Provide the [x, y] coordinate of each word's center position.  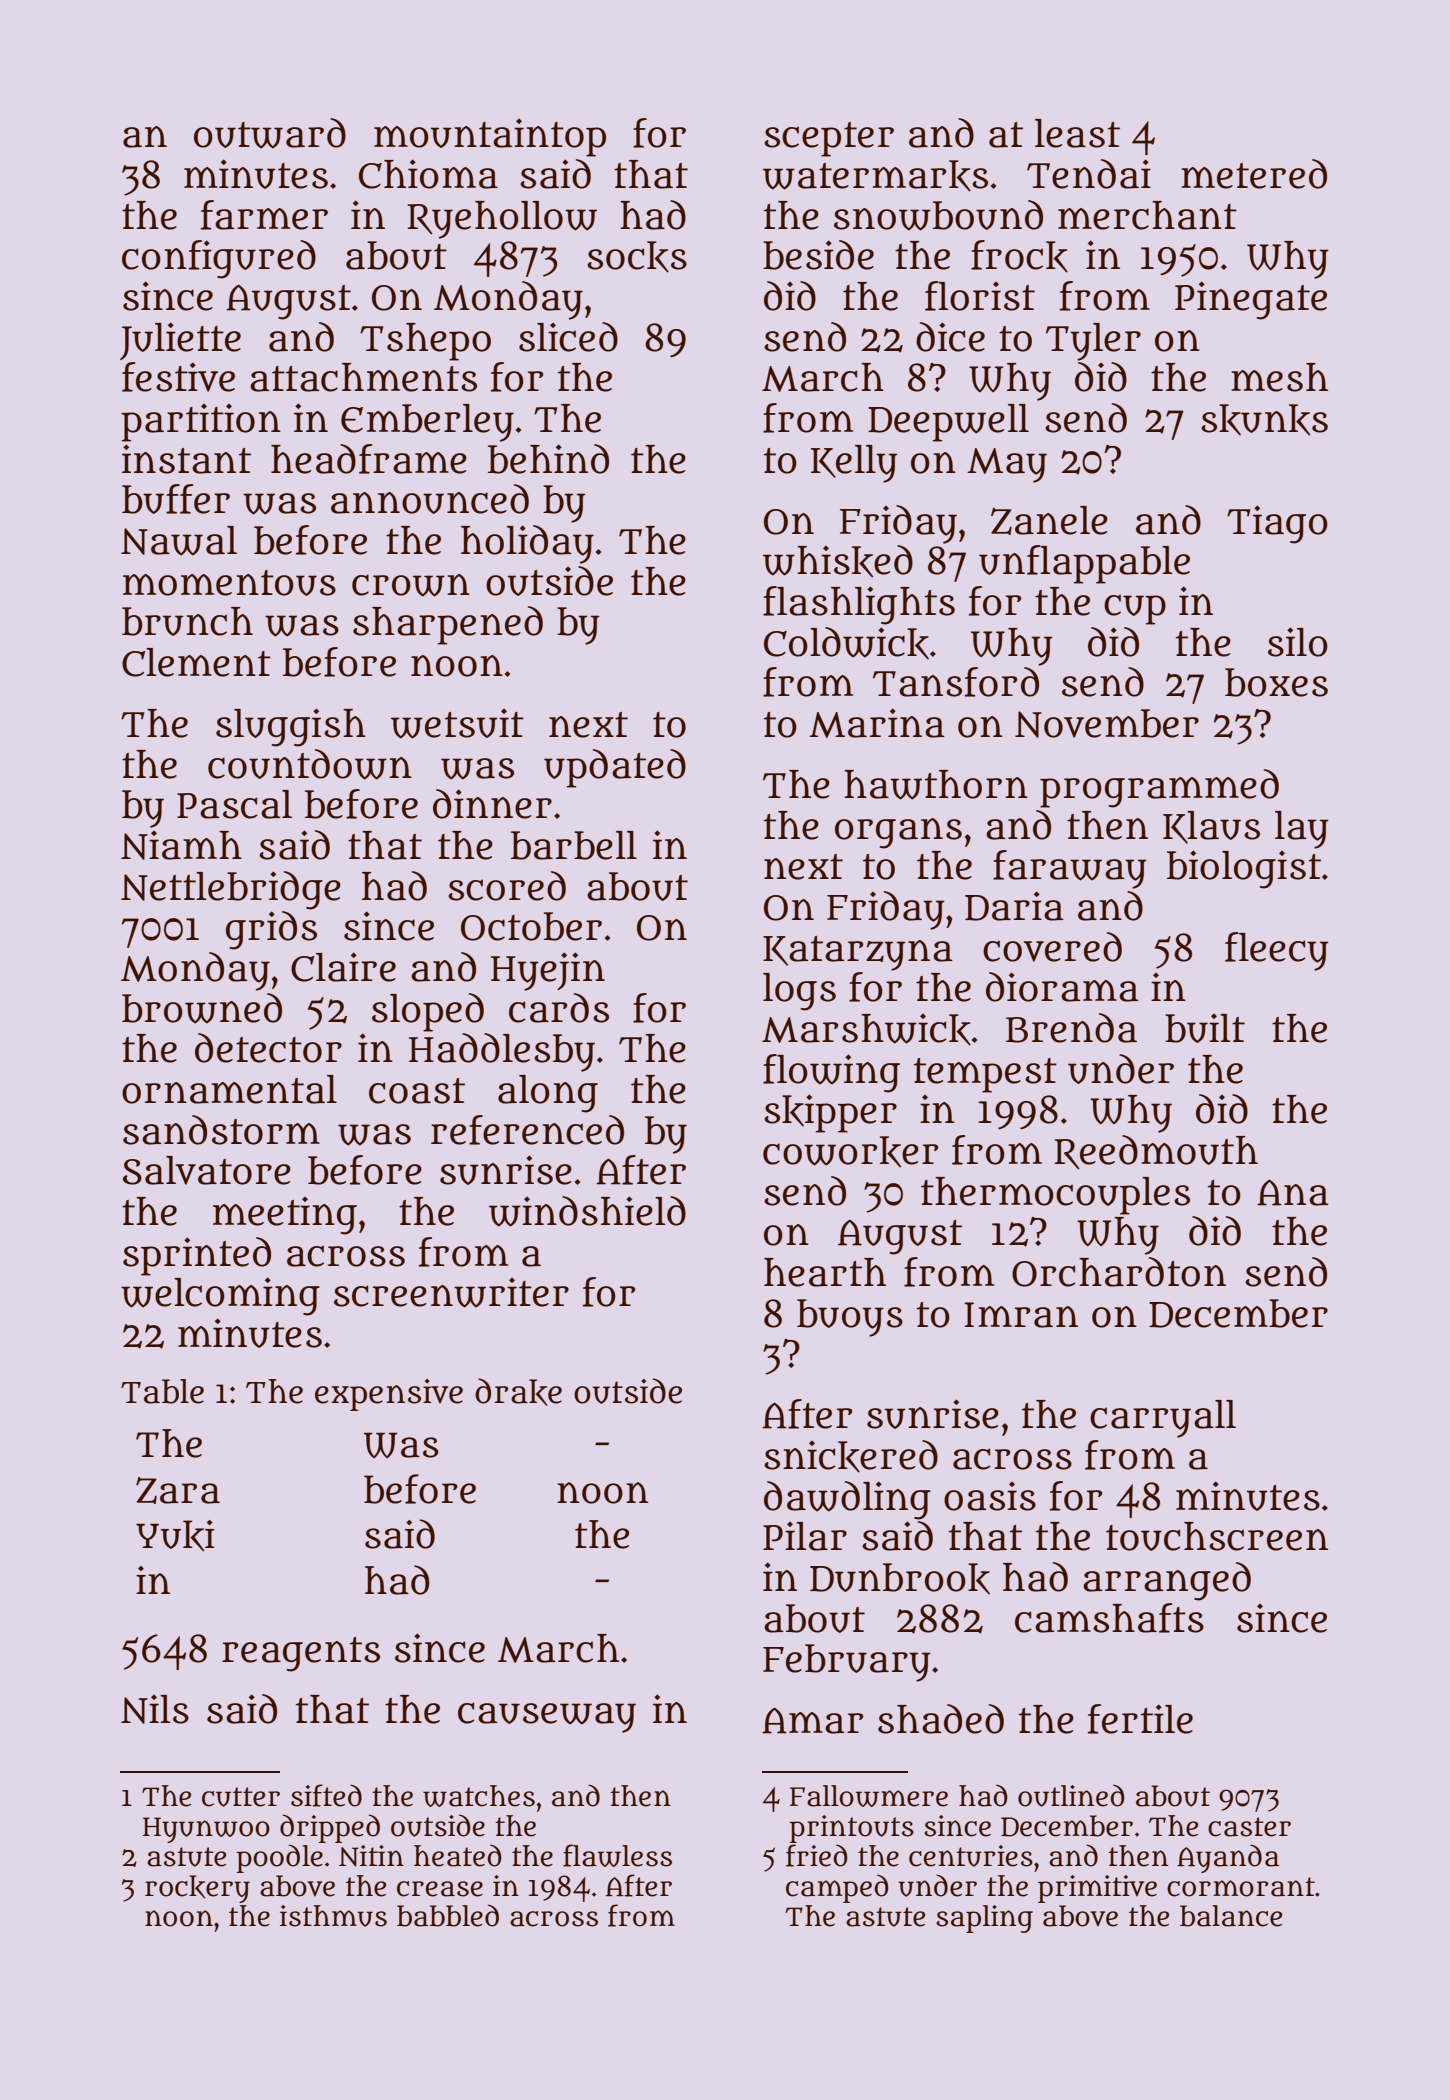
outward [270, 133]
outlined [1071, 1795]
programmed [1159, 788]
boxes [1276, 682]
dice [950, 337]
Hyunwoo [206, 1830]
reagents [301, 1654]
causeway [547, 1717]
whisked [838, 561]
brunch [187, 621]
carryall [1163, 1419]
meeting [285, 1216]
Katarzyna [858, 953]
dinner [492, 804]
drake [518, 1392]
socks [637, 257]
